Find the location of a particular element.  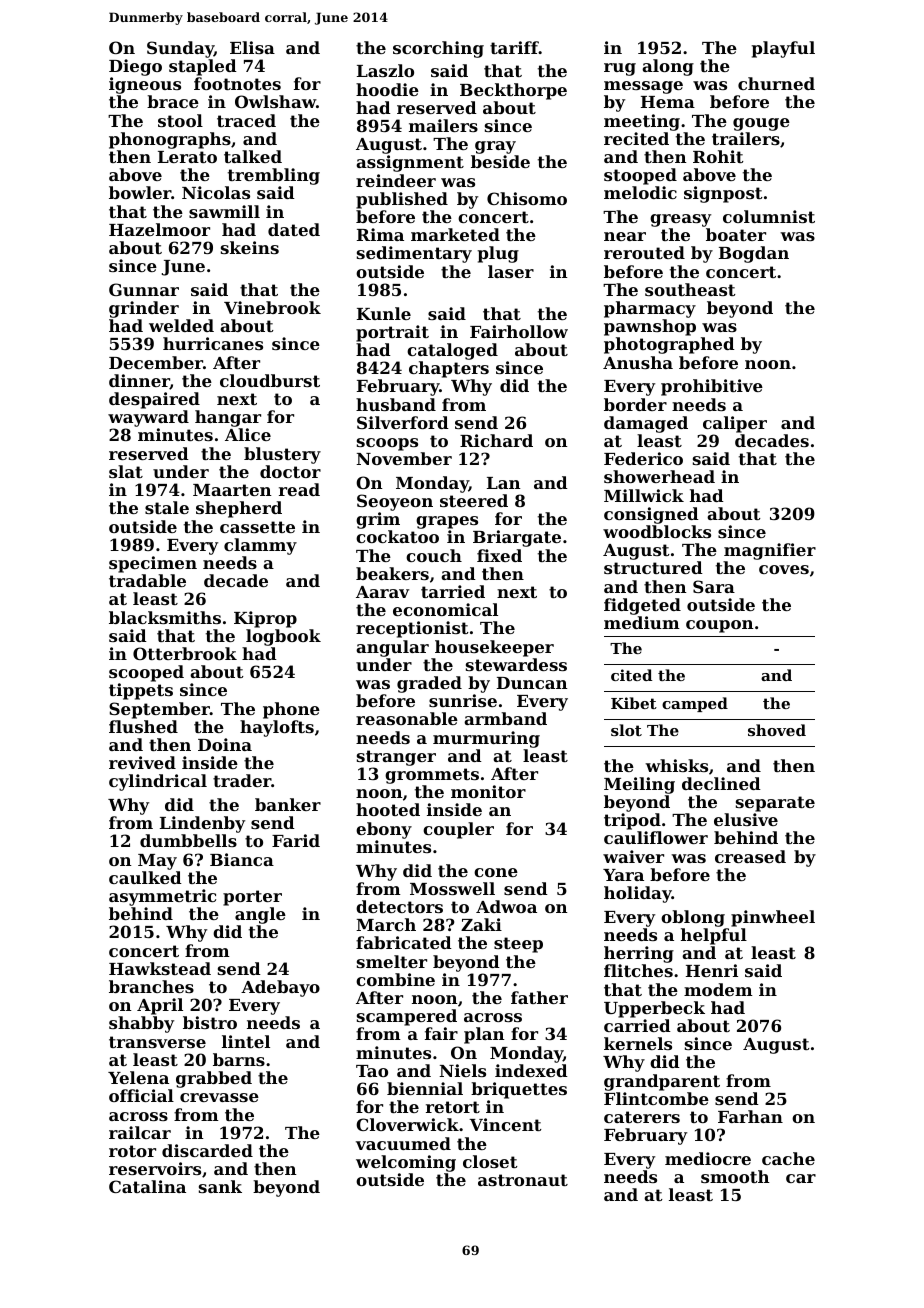

Kiprop is located at coordinates (265, 619).
